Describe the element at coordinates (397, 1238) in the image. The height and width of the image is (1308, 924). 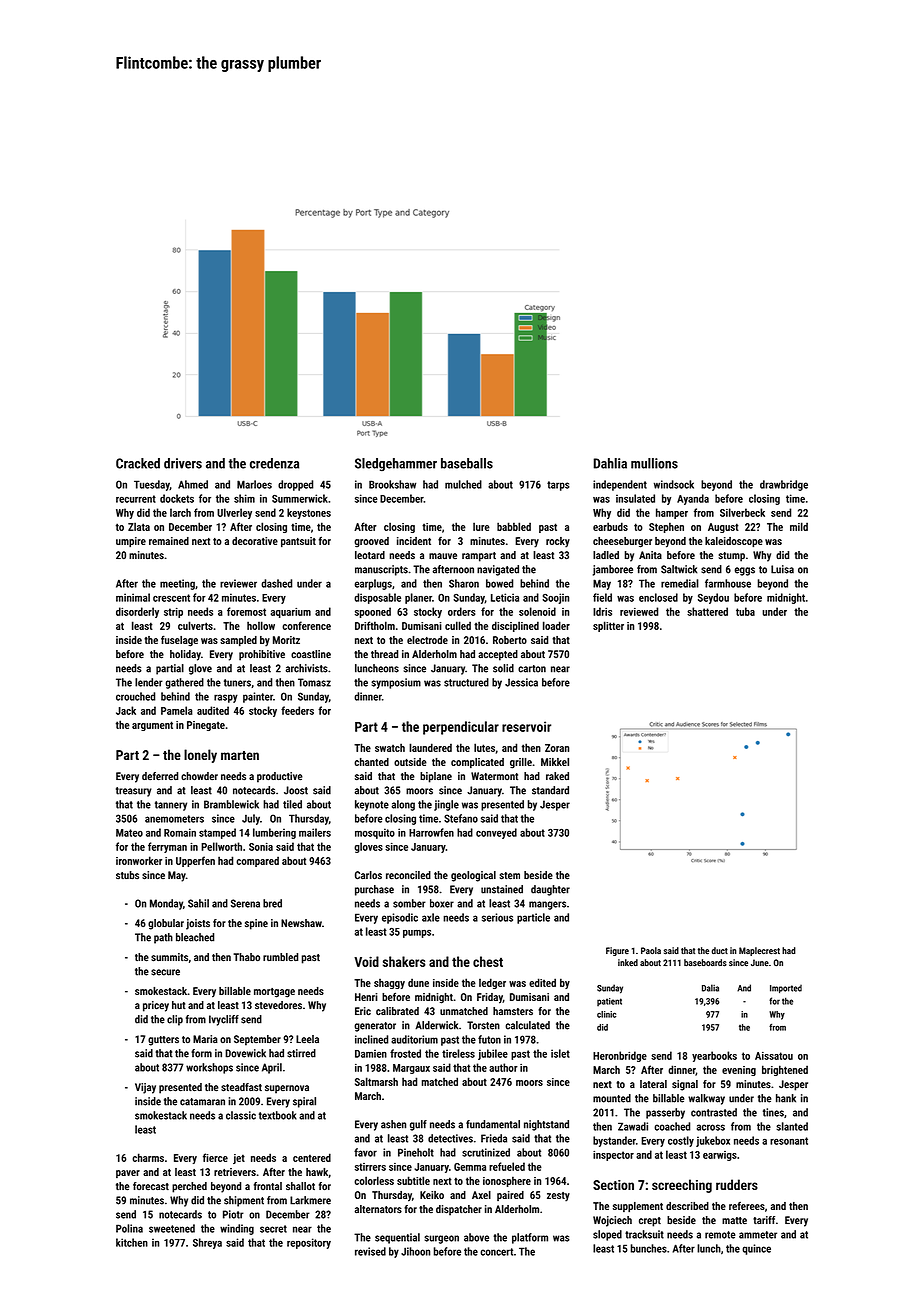
I see `sequential` at that location.
